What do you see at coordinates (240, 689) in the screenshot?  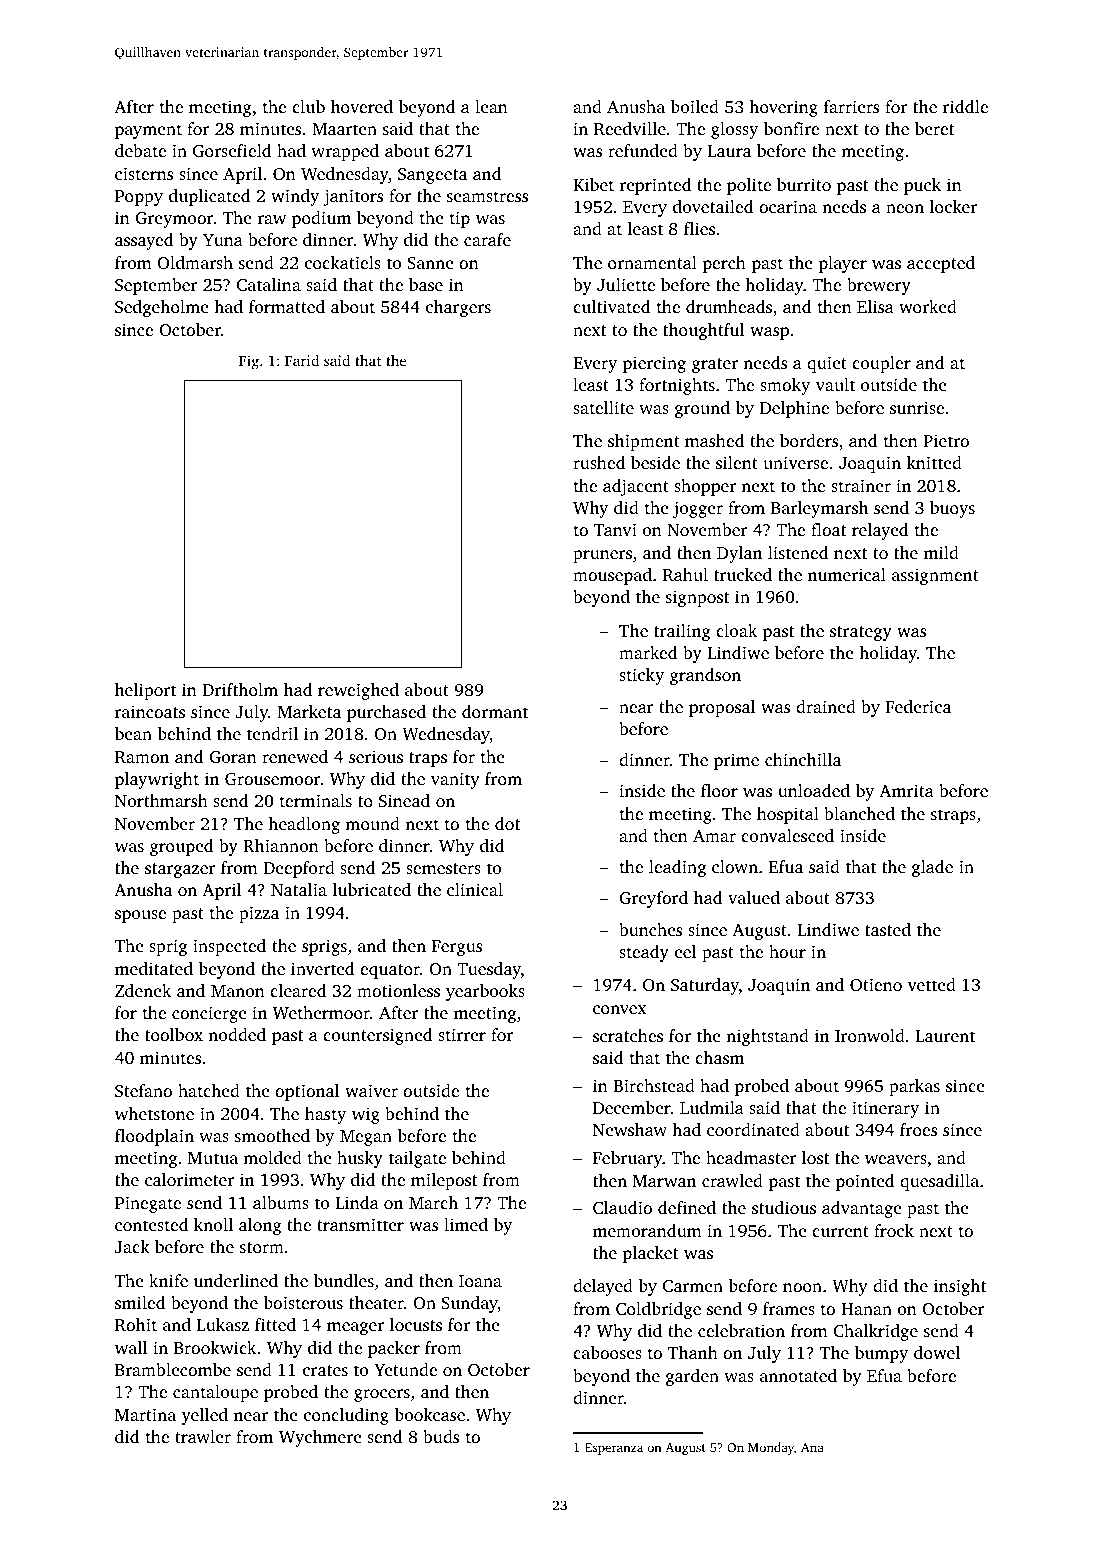 I see `Driftholm` at bounding box center [240, 689].
